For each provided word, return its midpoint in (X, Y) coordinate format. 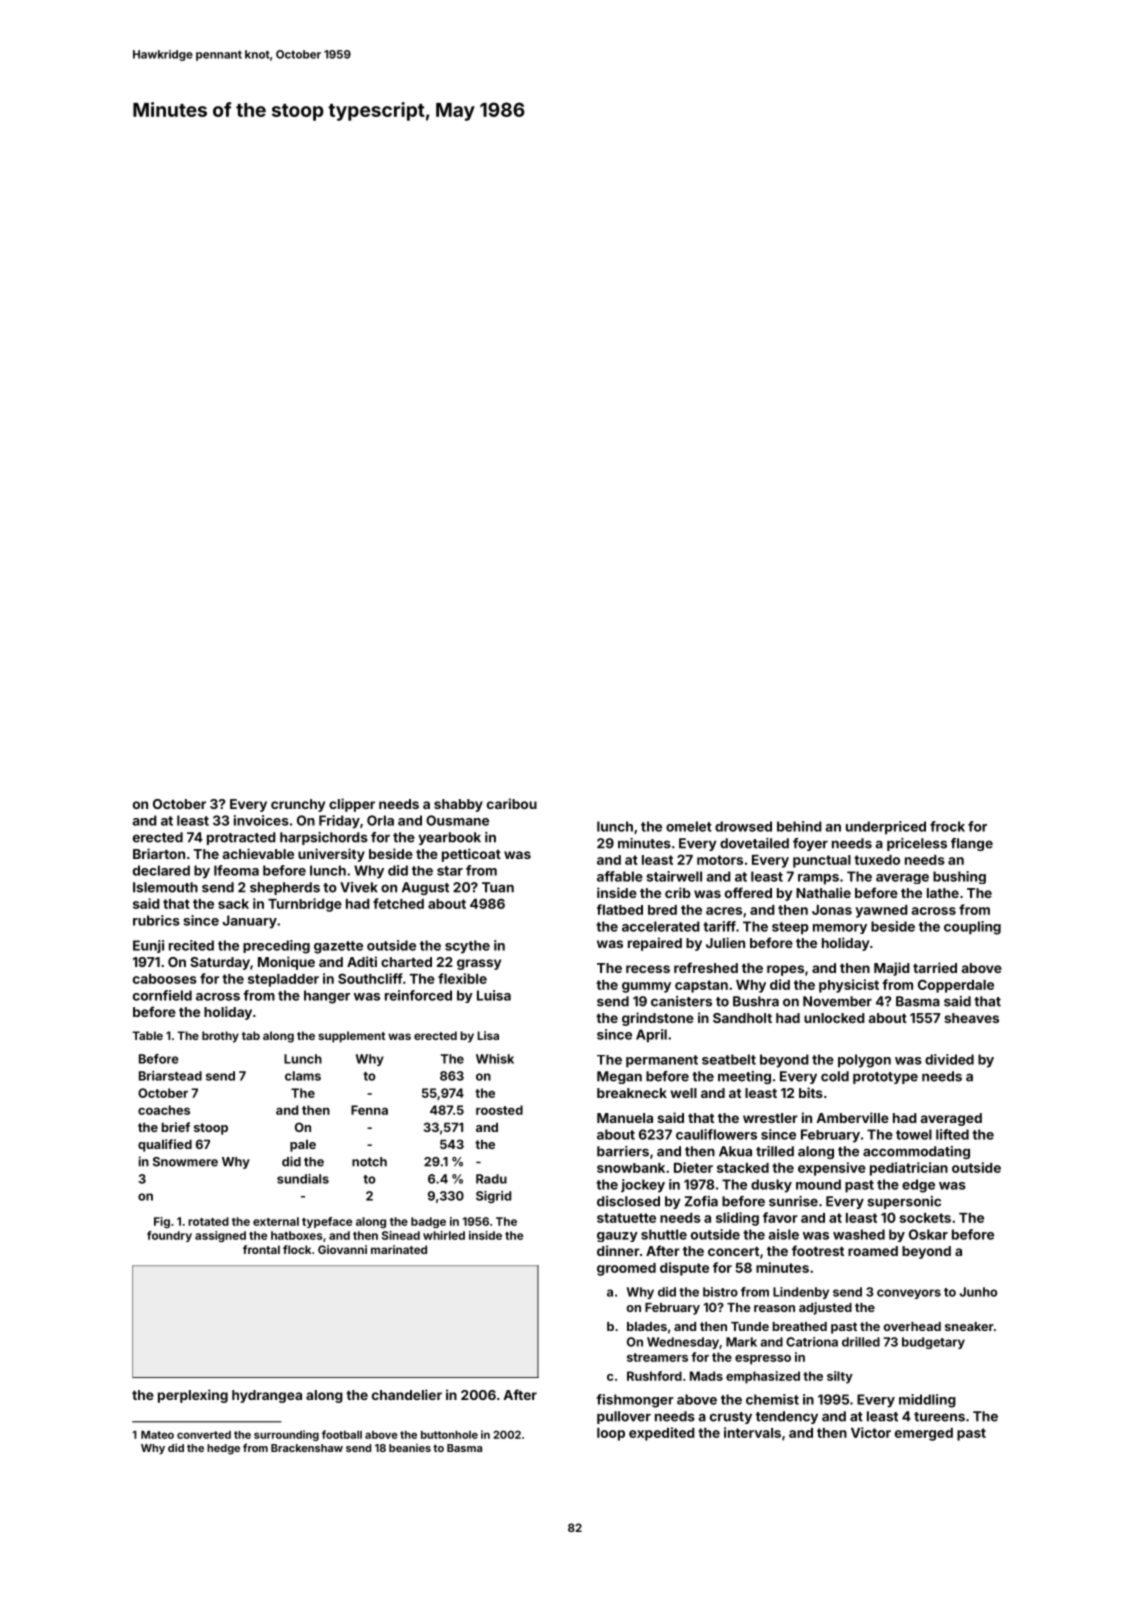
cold (835, 1076)
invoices (261, 820)
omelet (689, 826)
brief (176, 1127)
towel (914, 1134)
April (651, 1036)
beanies (410, 1448)
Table (147, 1035)
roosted (499, 1110)
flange (972, 844)
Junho (978, 1292)
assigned (220, 1236)
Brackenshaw (307, 1448)
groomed (626, 1269)
